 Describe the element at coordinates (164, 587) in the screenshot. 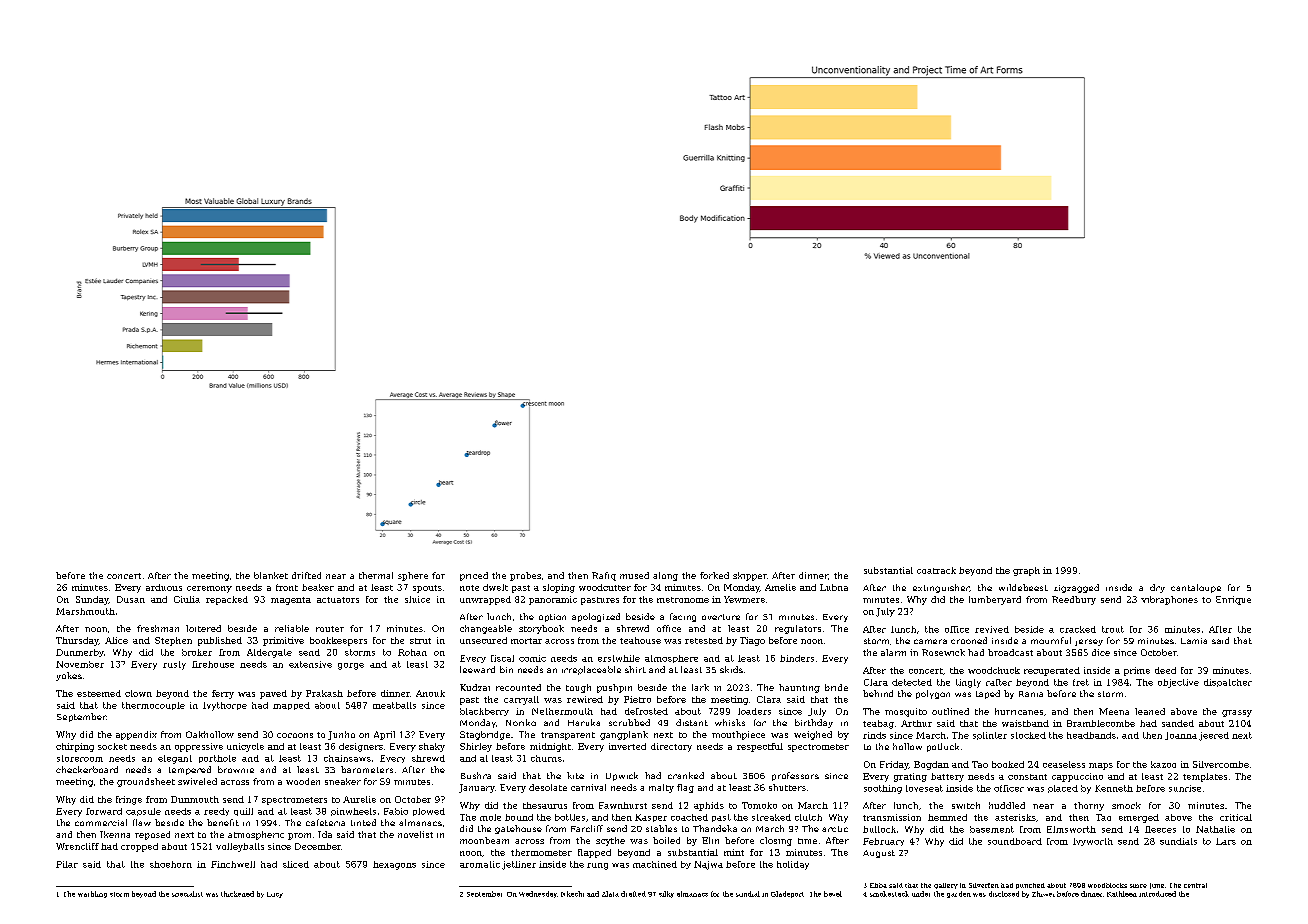

I see `arduous` at that location.
